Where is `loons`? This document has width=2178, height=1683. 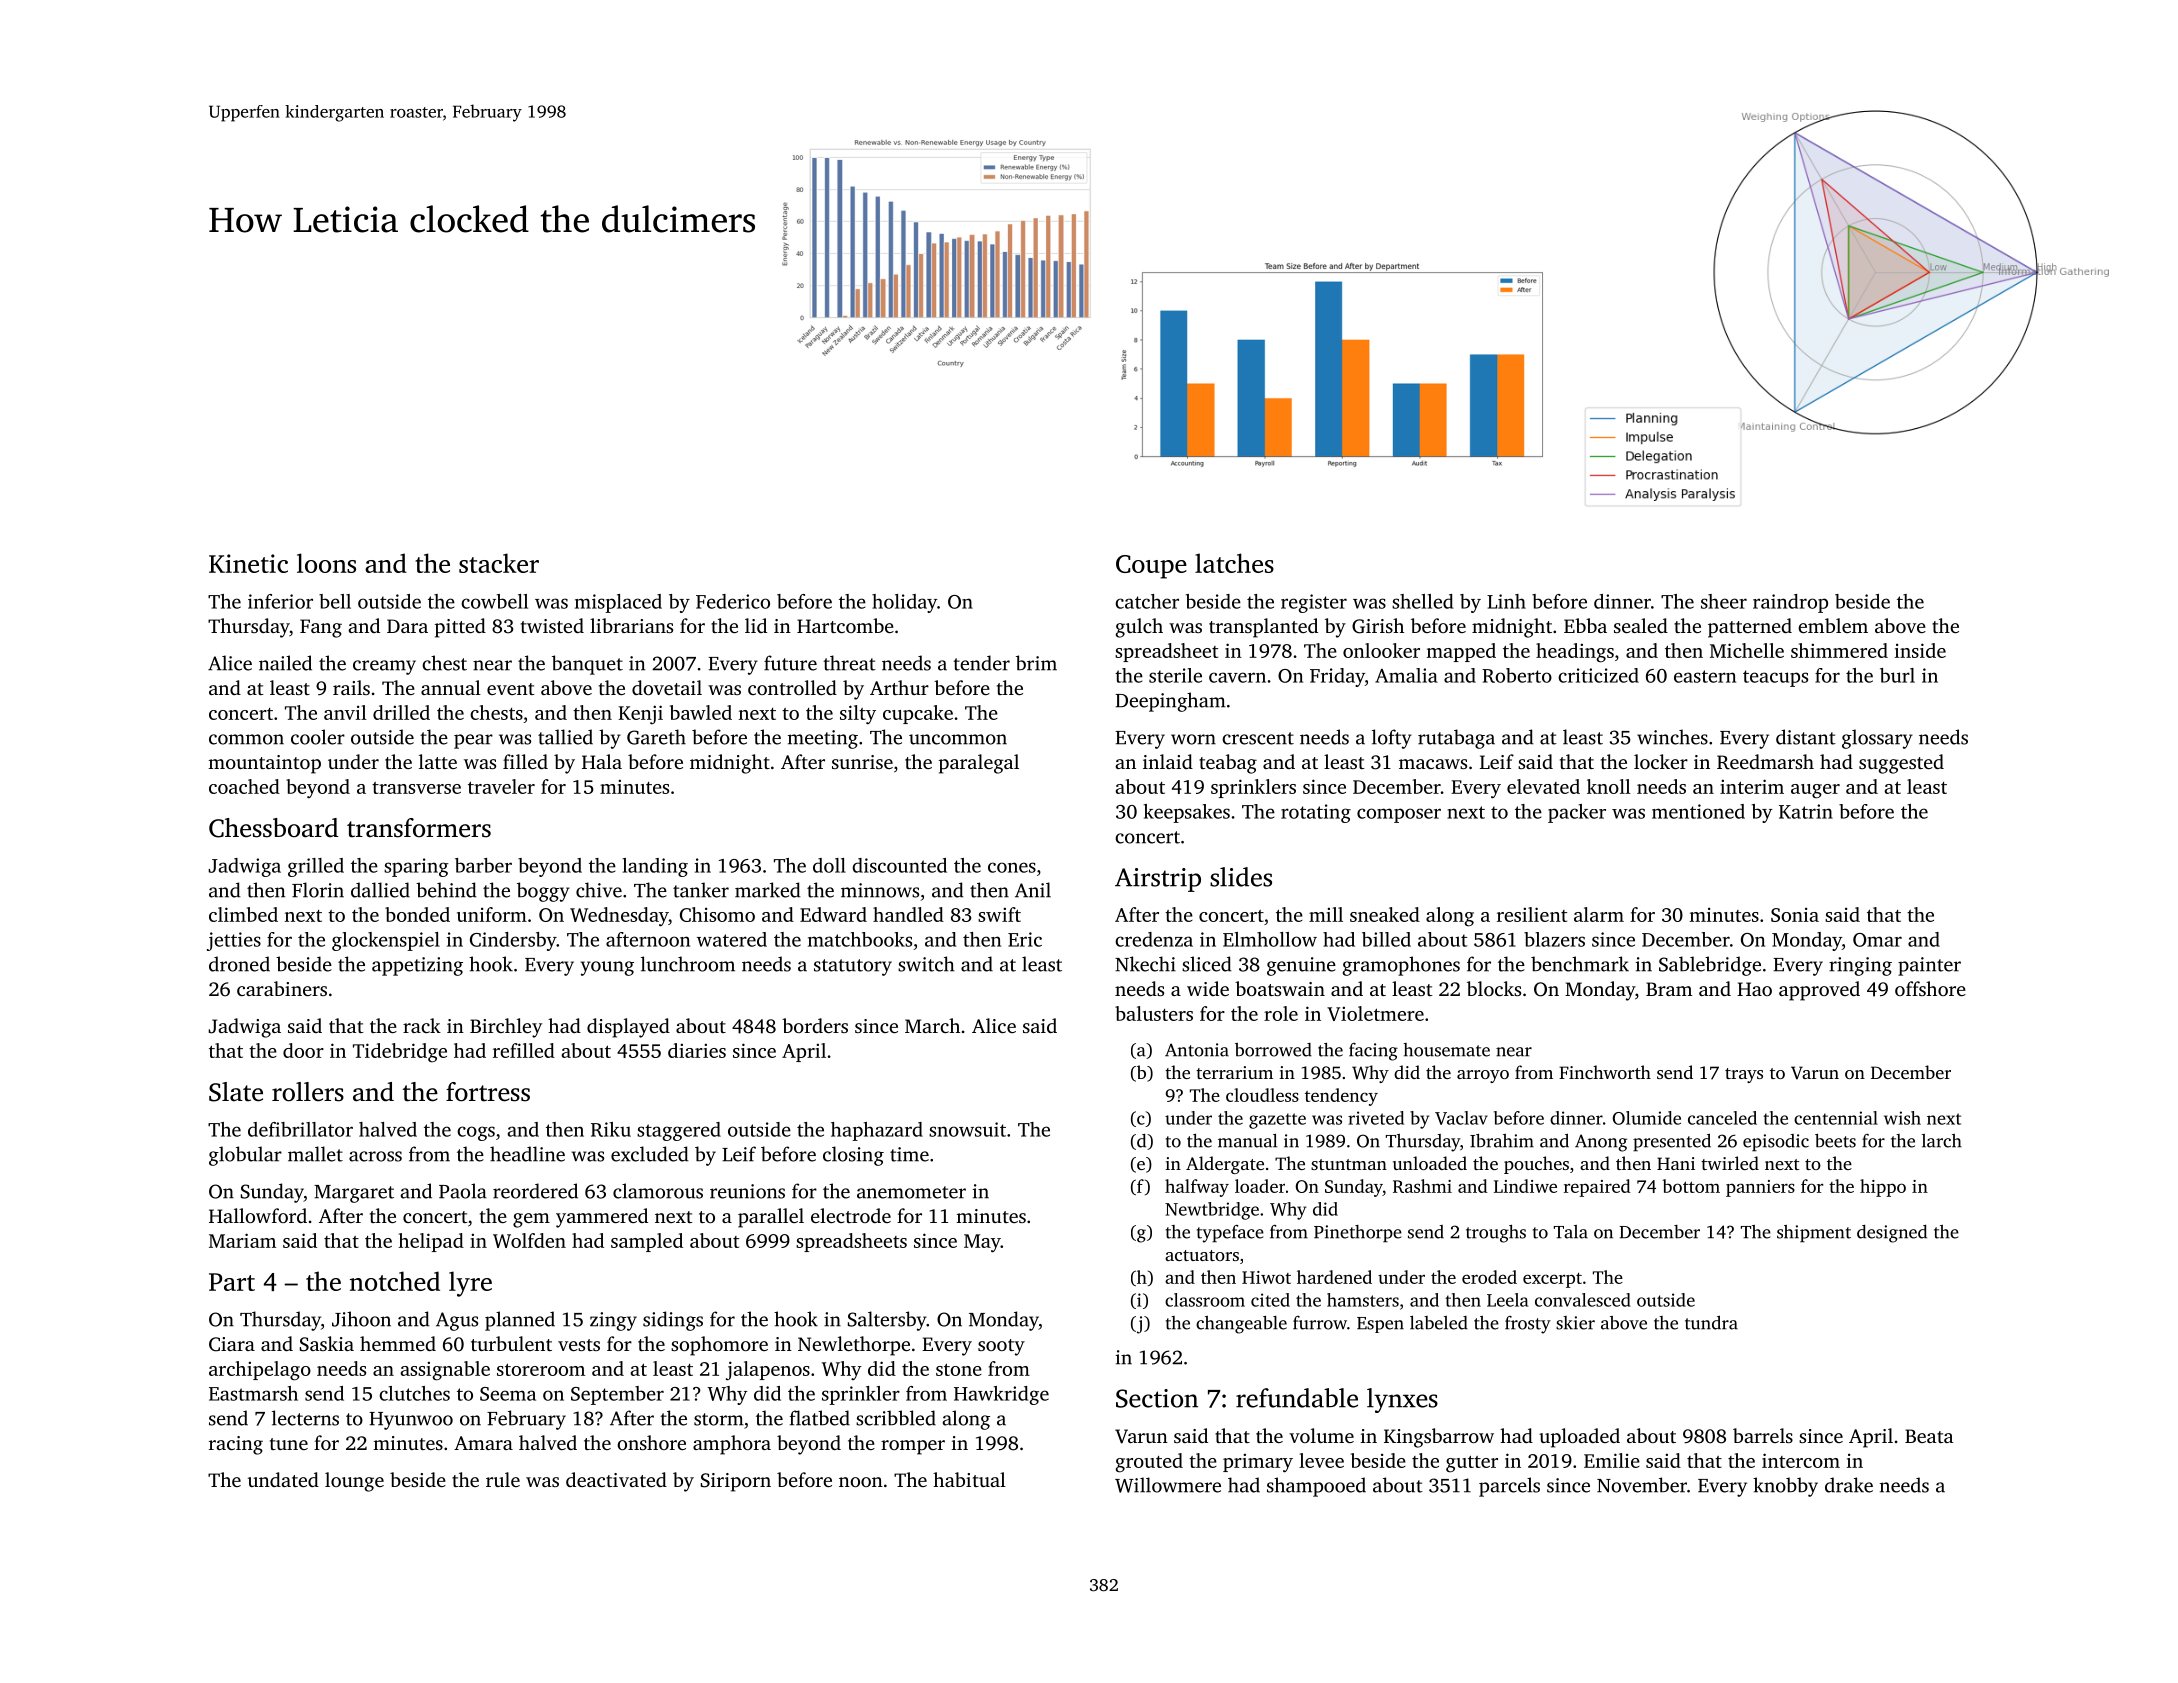 loons is located at coordinates (326, 563).
